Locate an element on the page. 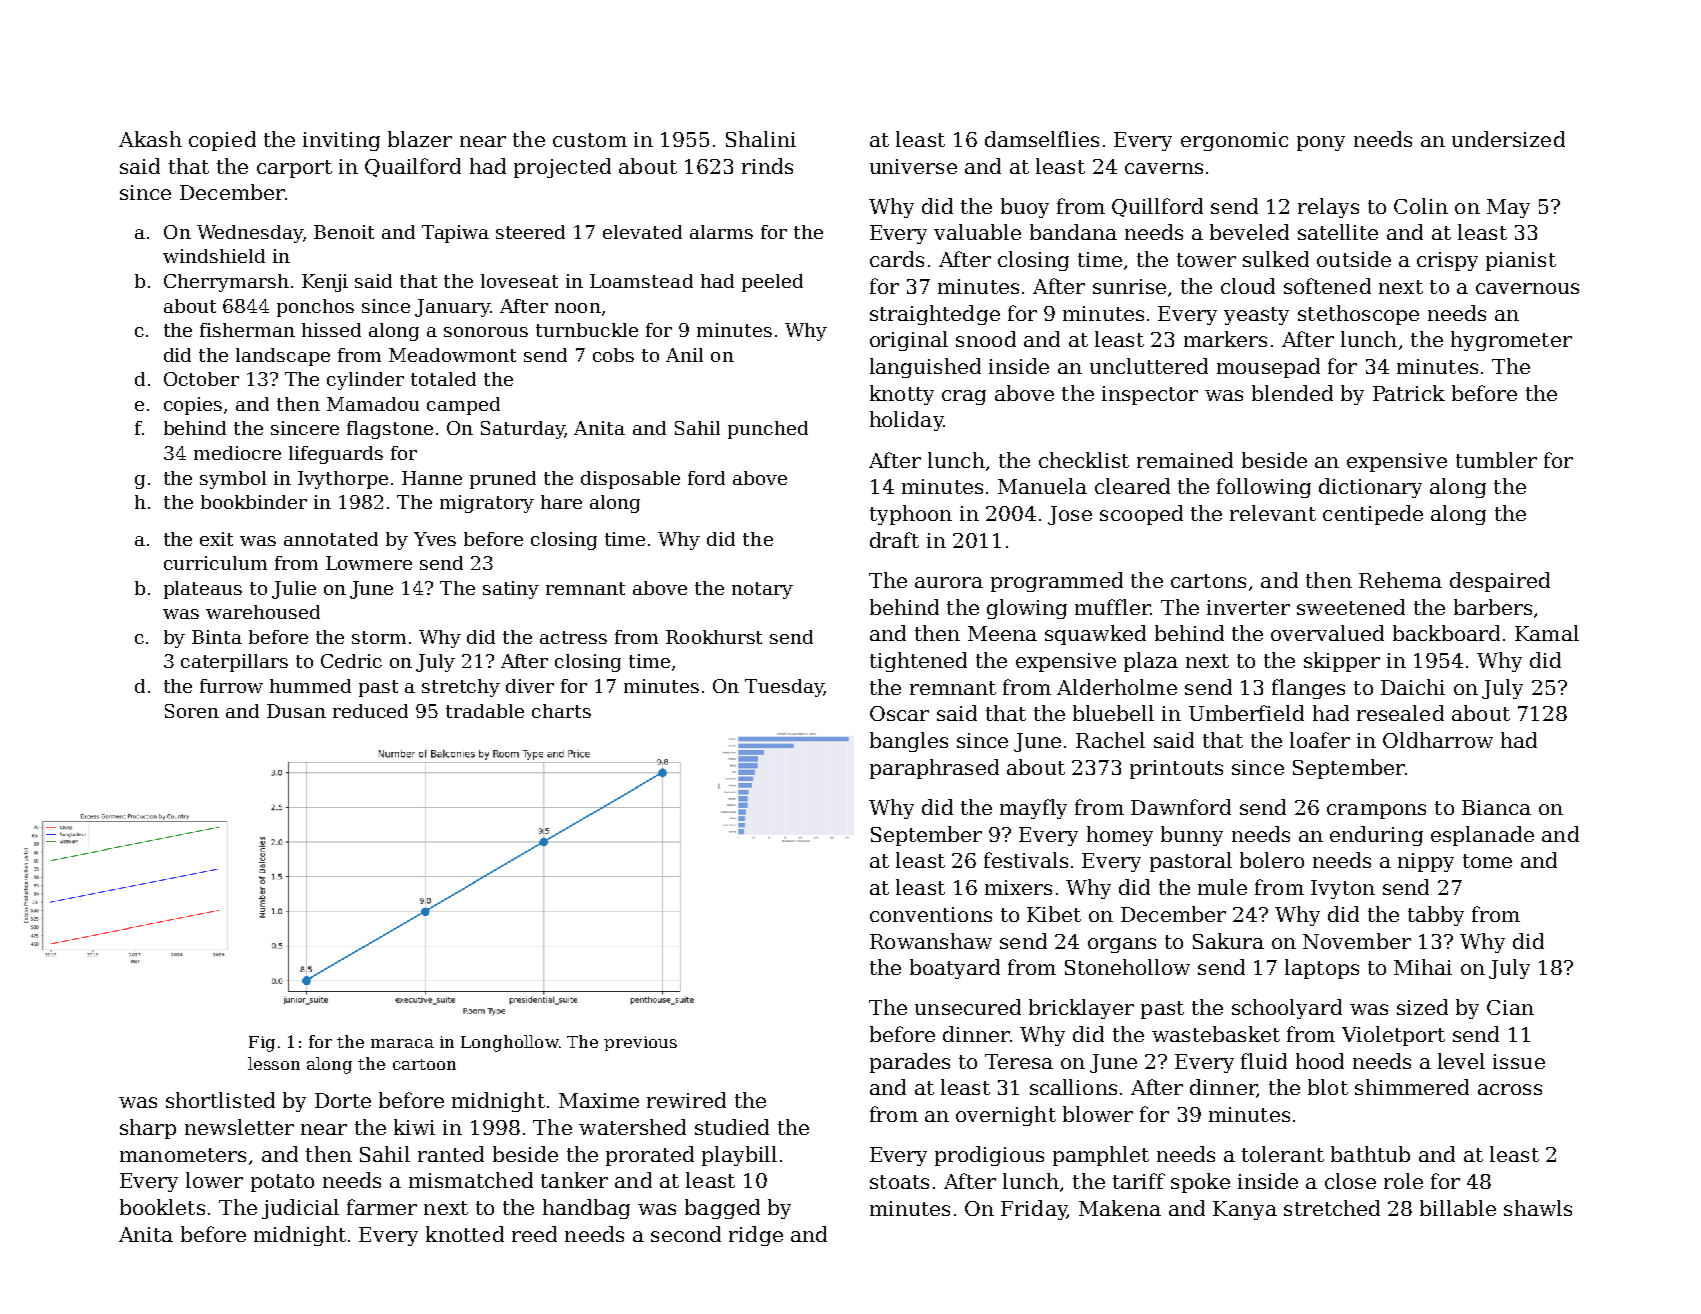 The image size is (1701, 1314). centipede is located at coordinates (1373, 515).
